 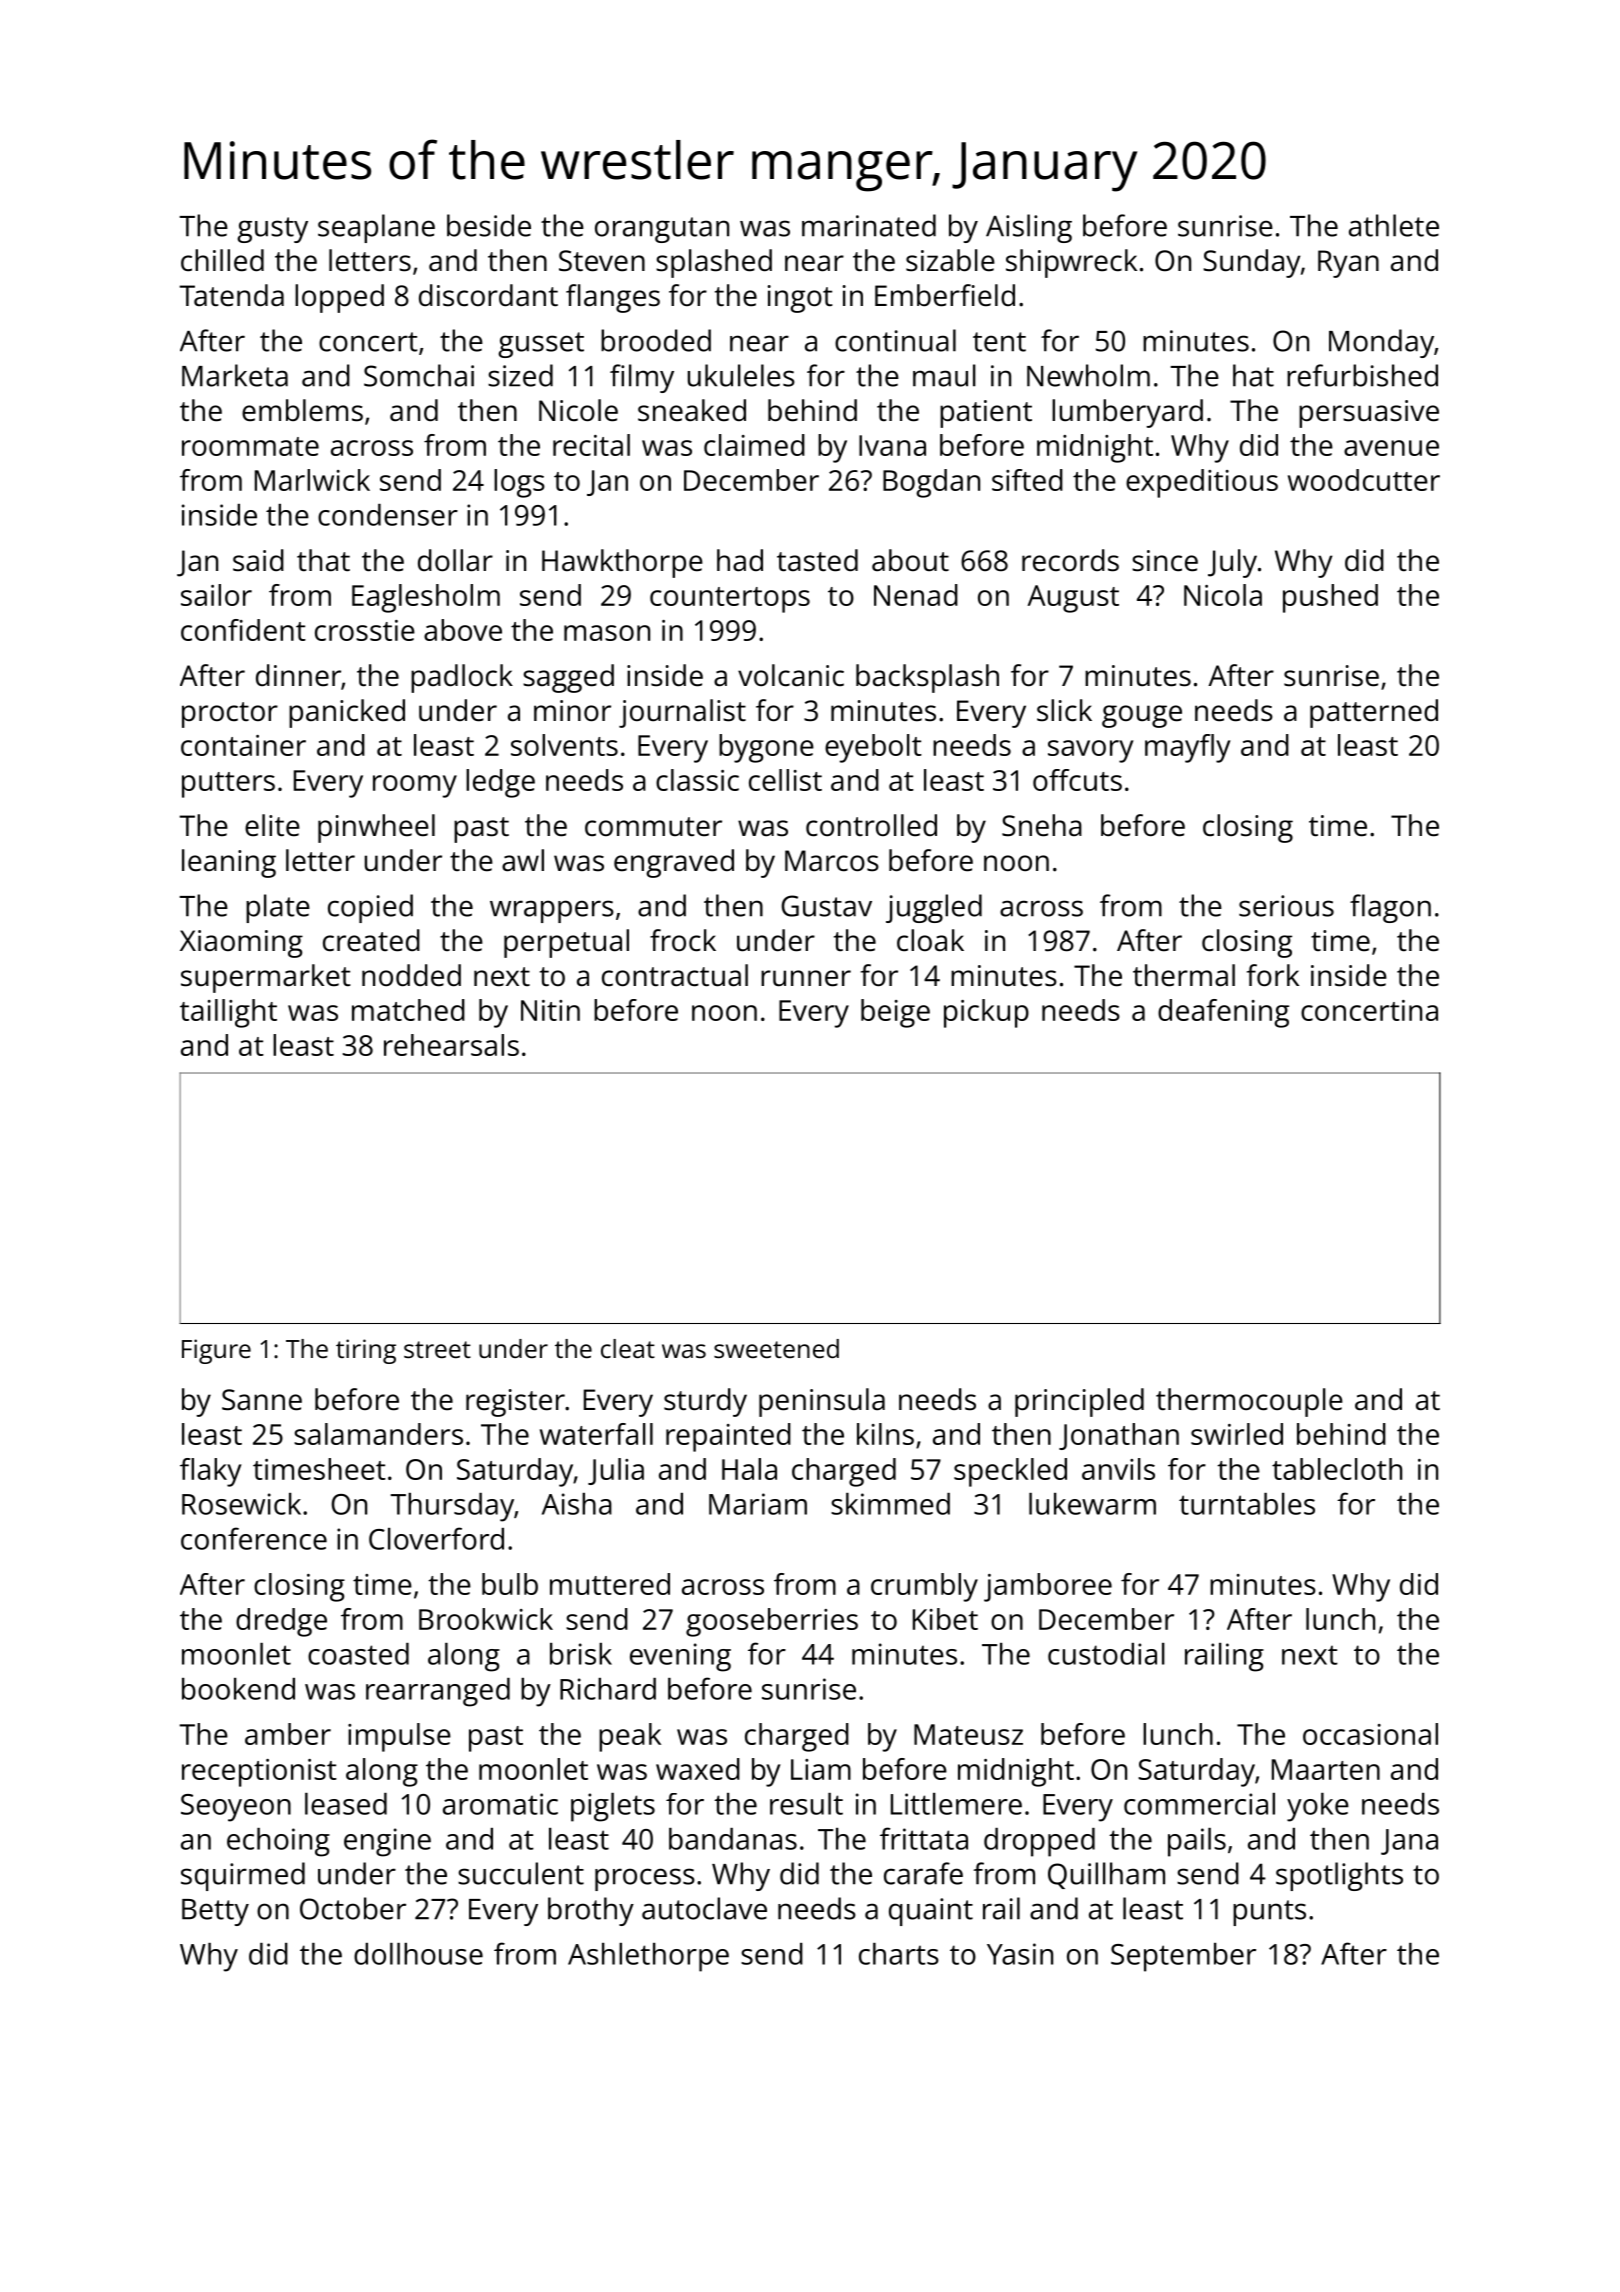 What do you see at coordinates (451, 1045) in the screenshot?
I see `rehearsals` at bounding box center [451, 1045].
